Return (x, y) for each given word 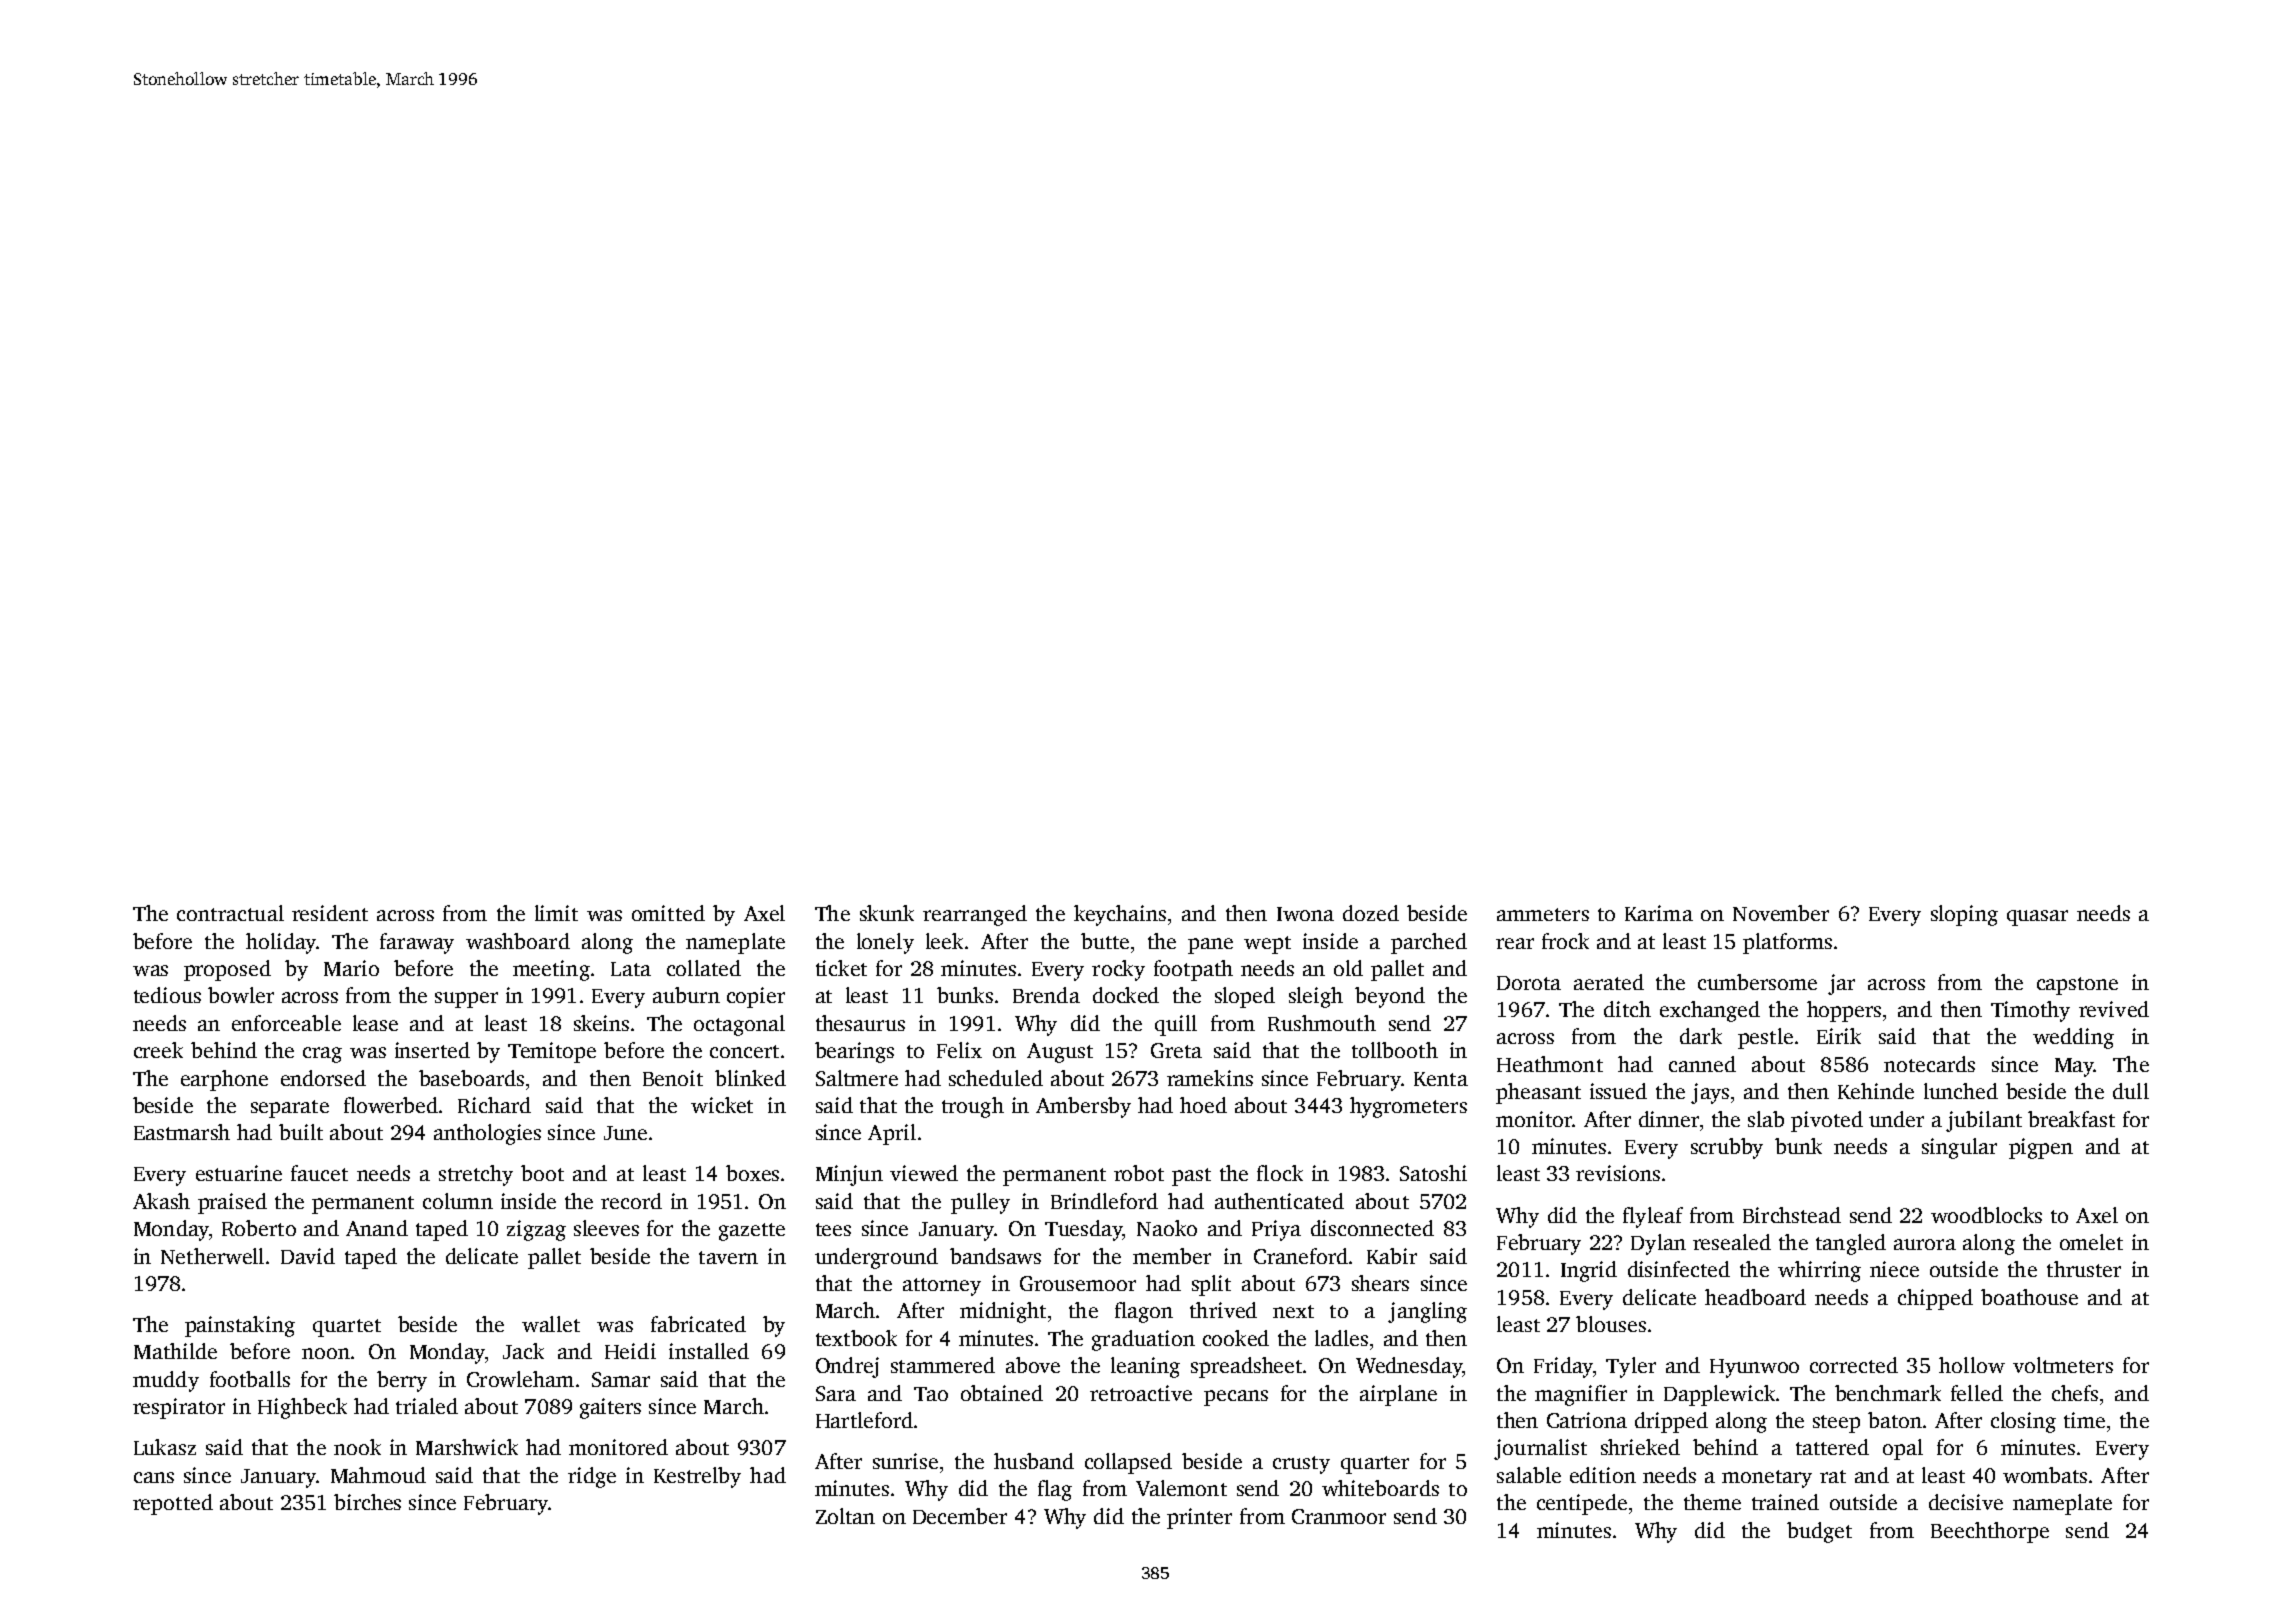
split (1211, 1285)
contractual (230, 913)
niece (1894, 1269)
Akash (161, 1201)
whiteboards (1380, 1488)
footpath (1193, 970)
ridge (592, 1477)
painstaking (240, 1326)
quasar (2037, 918)
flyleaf (1653, 1217)
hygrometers (1408, 1107)
